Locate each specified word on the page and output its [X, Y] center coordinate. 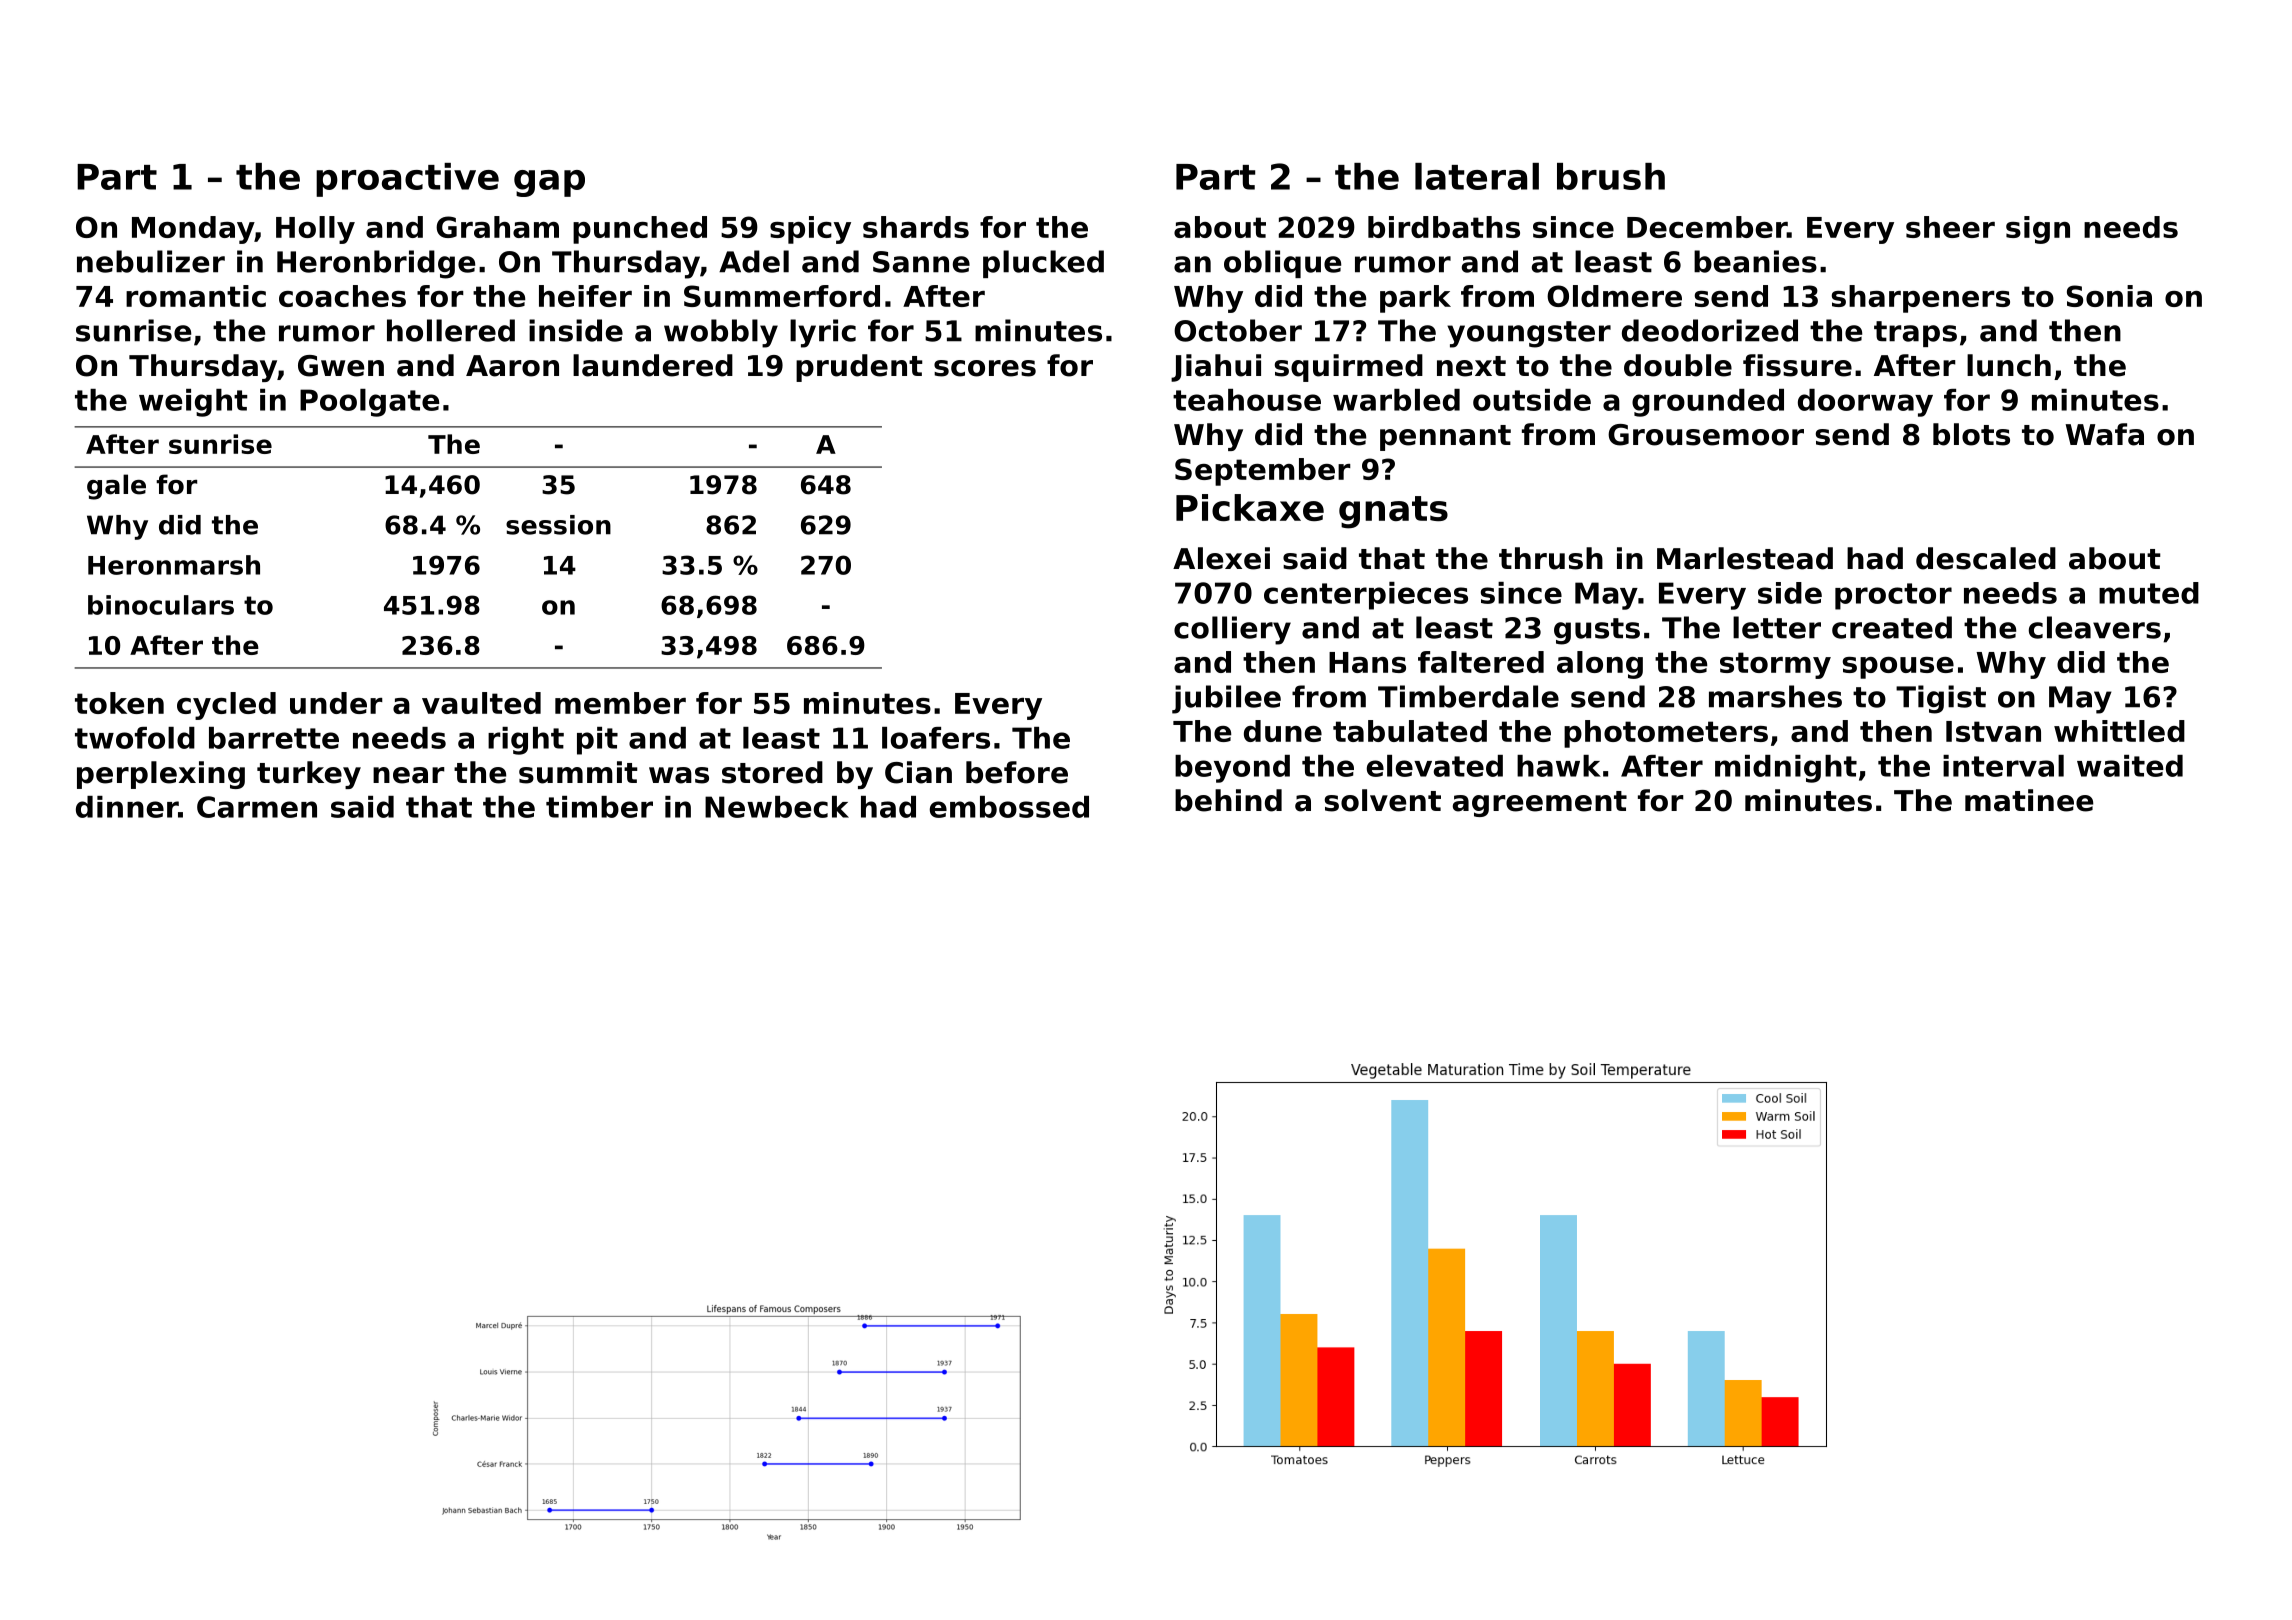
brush [1611, 176]
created [1892, 627]
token [119, 703]
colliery [1232, 630]
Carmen [257, 807]
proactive [407, 180]
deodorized [1710, 330]
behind [1228, 800]
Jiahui [1216, 368]
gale [116, 487]
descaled [1986, 558]
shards [916, 227]
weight [193, 403]
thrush [1551, 558]
